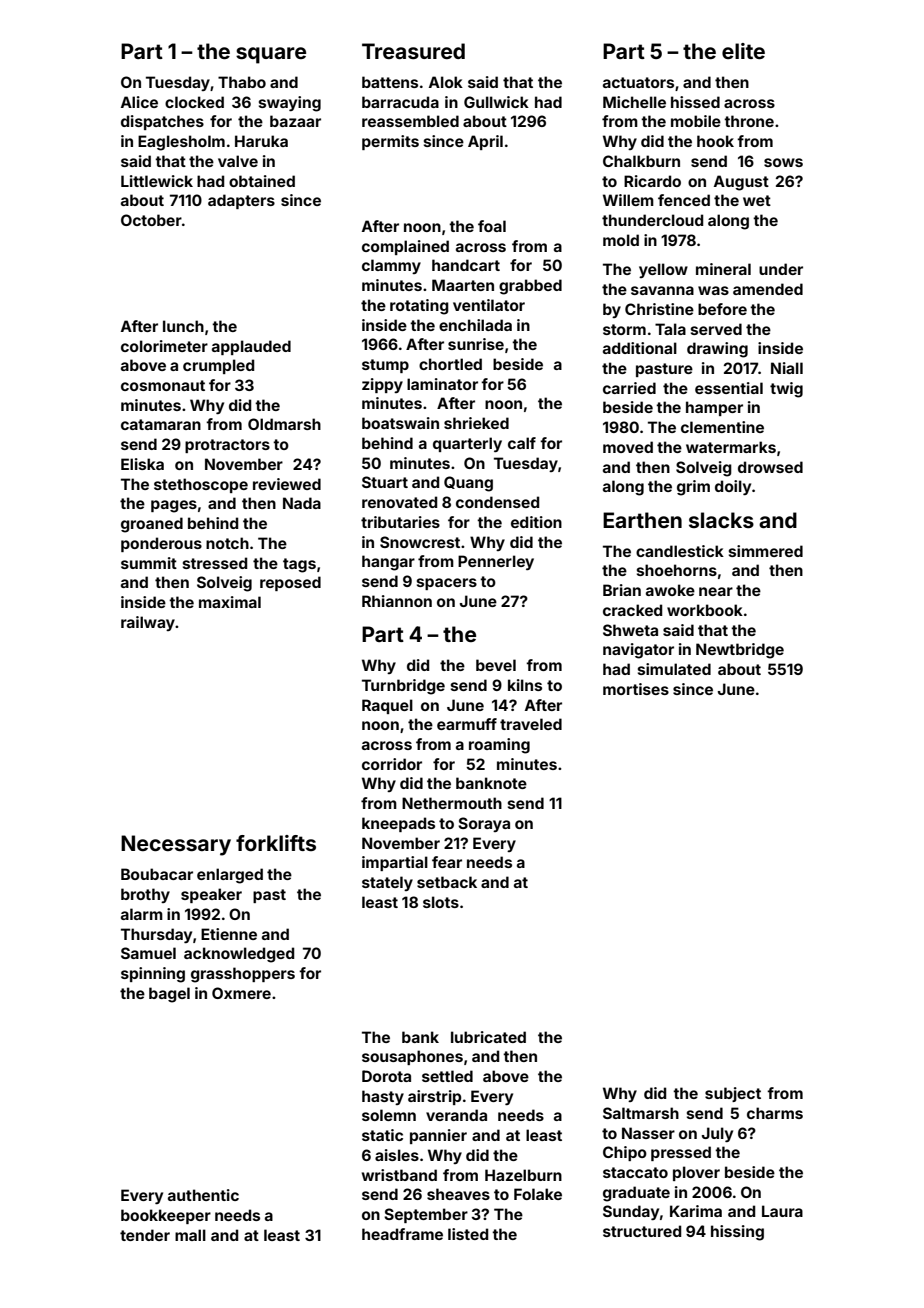  What do you see at coordinates (166, 1216) in the document?
I see `bookkeeper` at bounding box center [166, 1216].
